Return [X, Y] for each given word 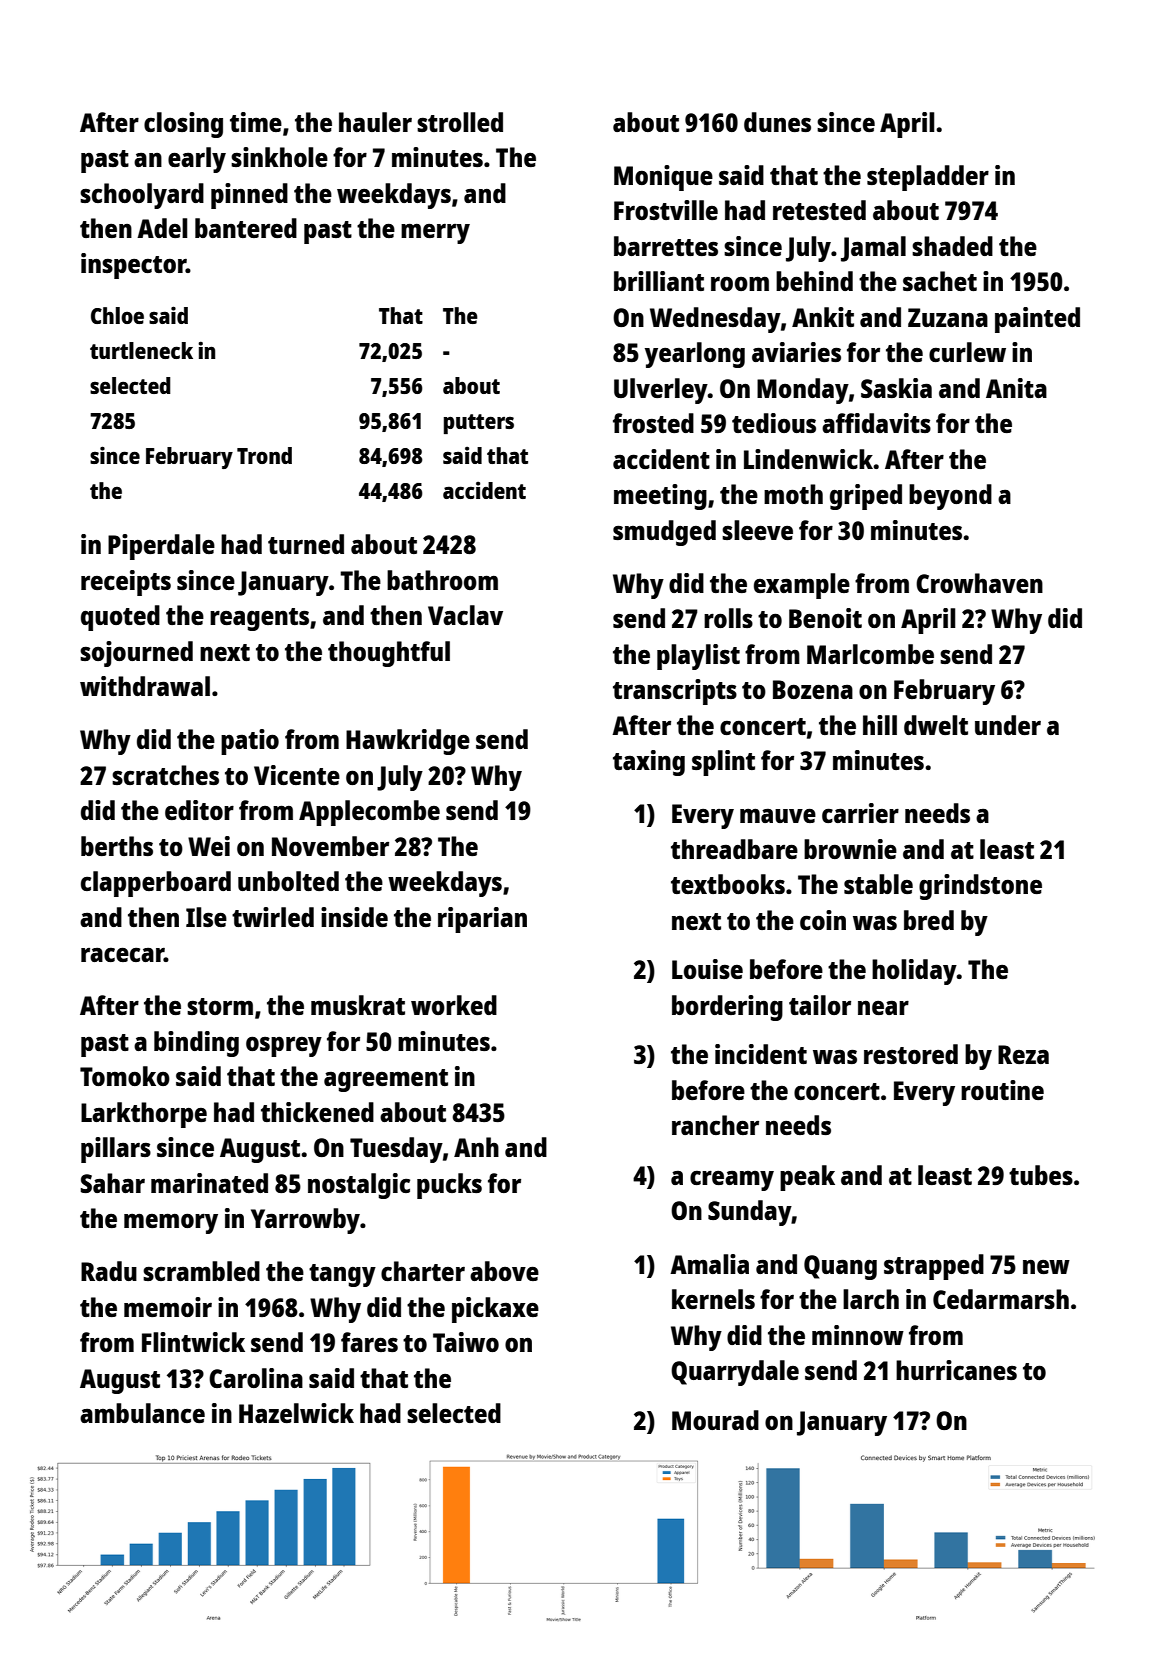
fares [369, 1342]
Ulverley [661, 391]
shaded [952, 246]
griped [866, 497]
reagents [259, 619]
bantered [246, 228]
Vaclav [465, 615]
